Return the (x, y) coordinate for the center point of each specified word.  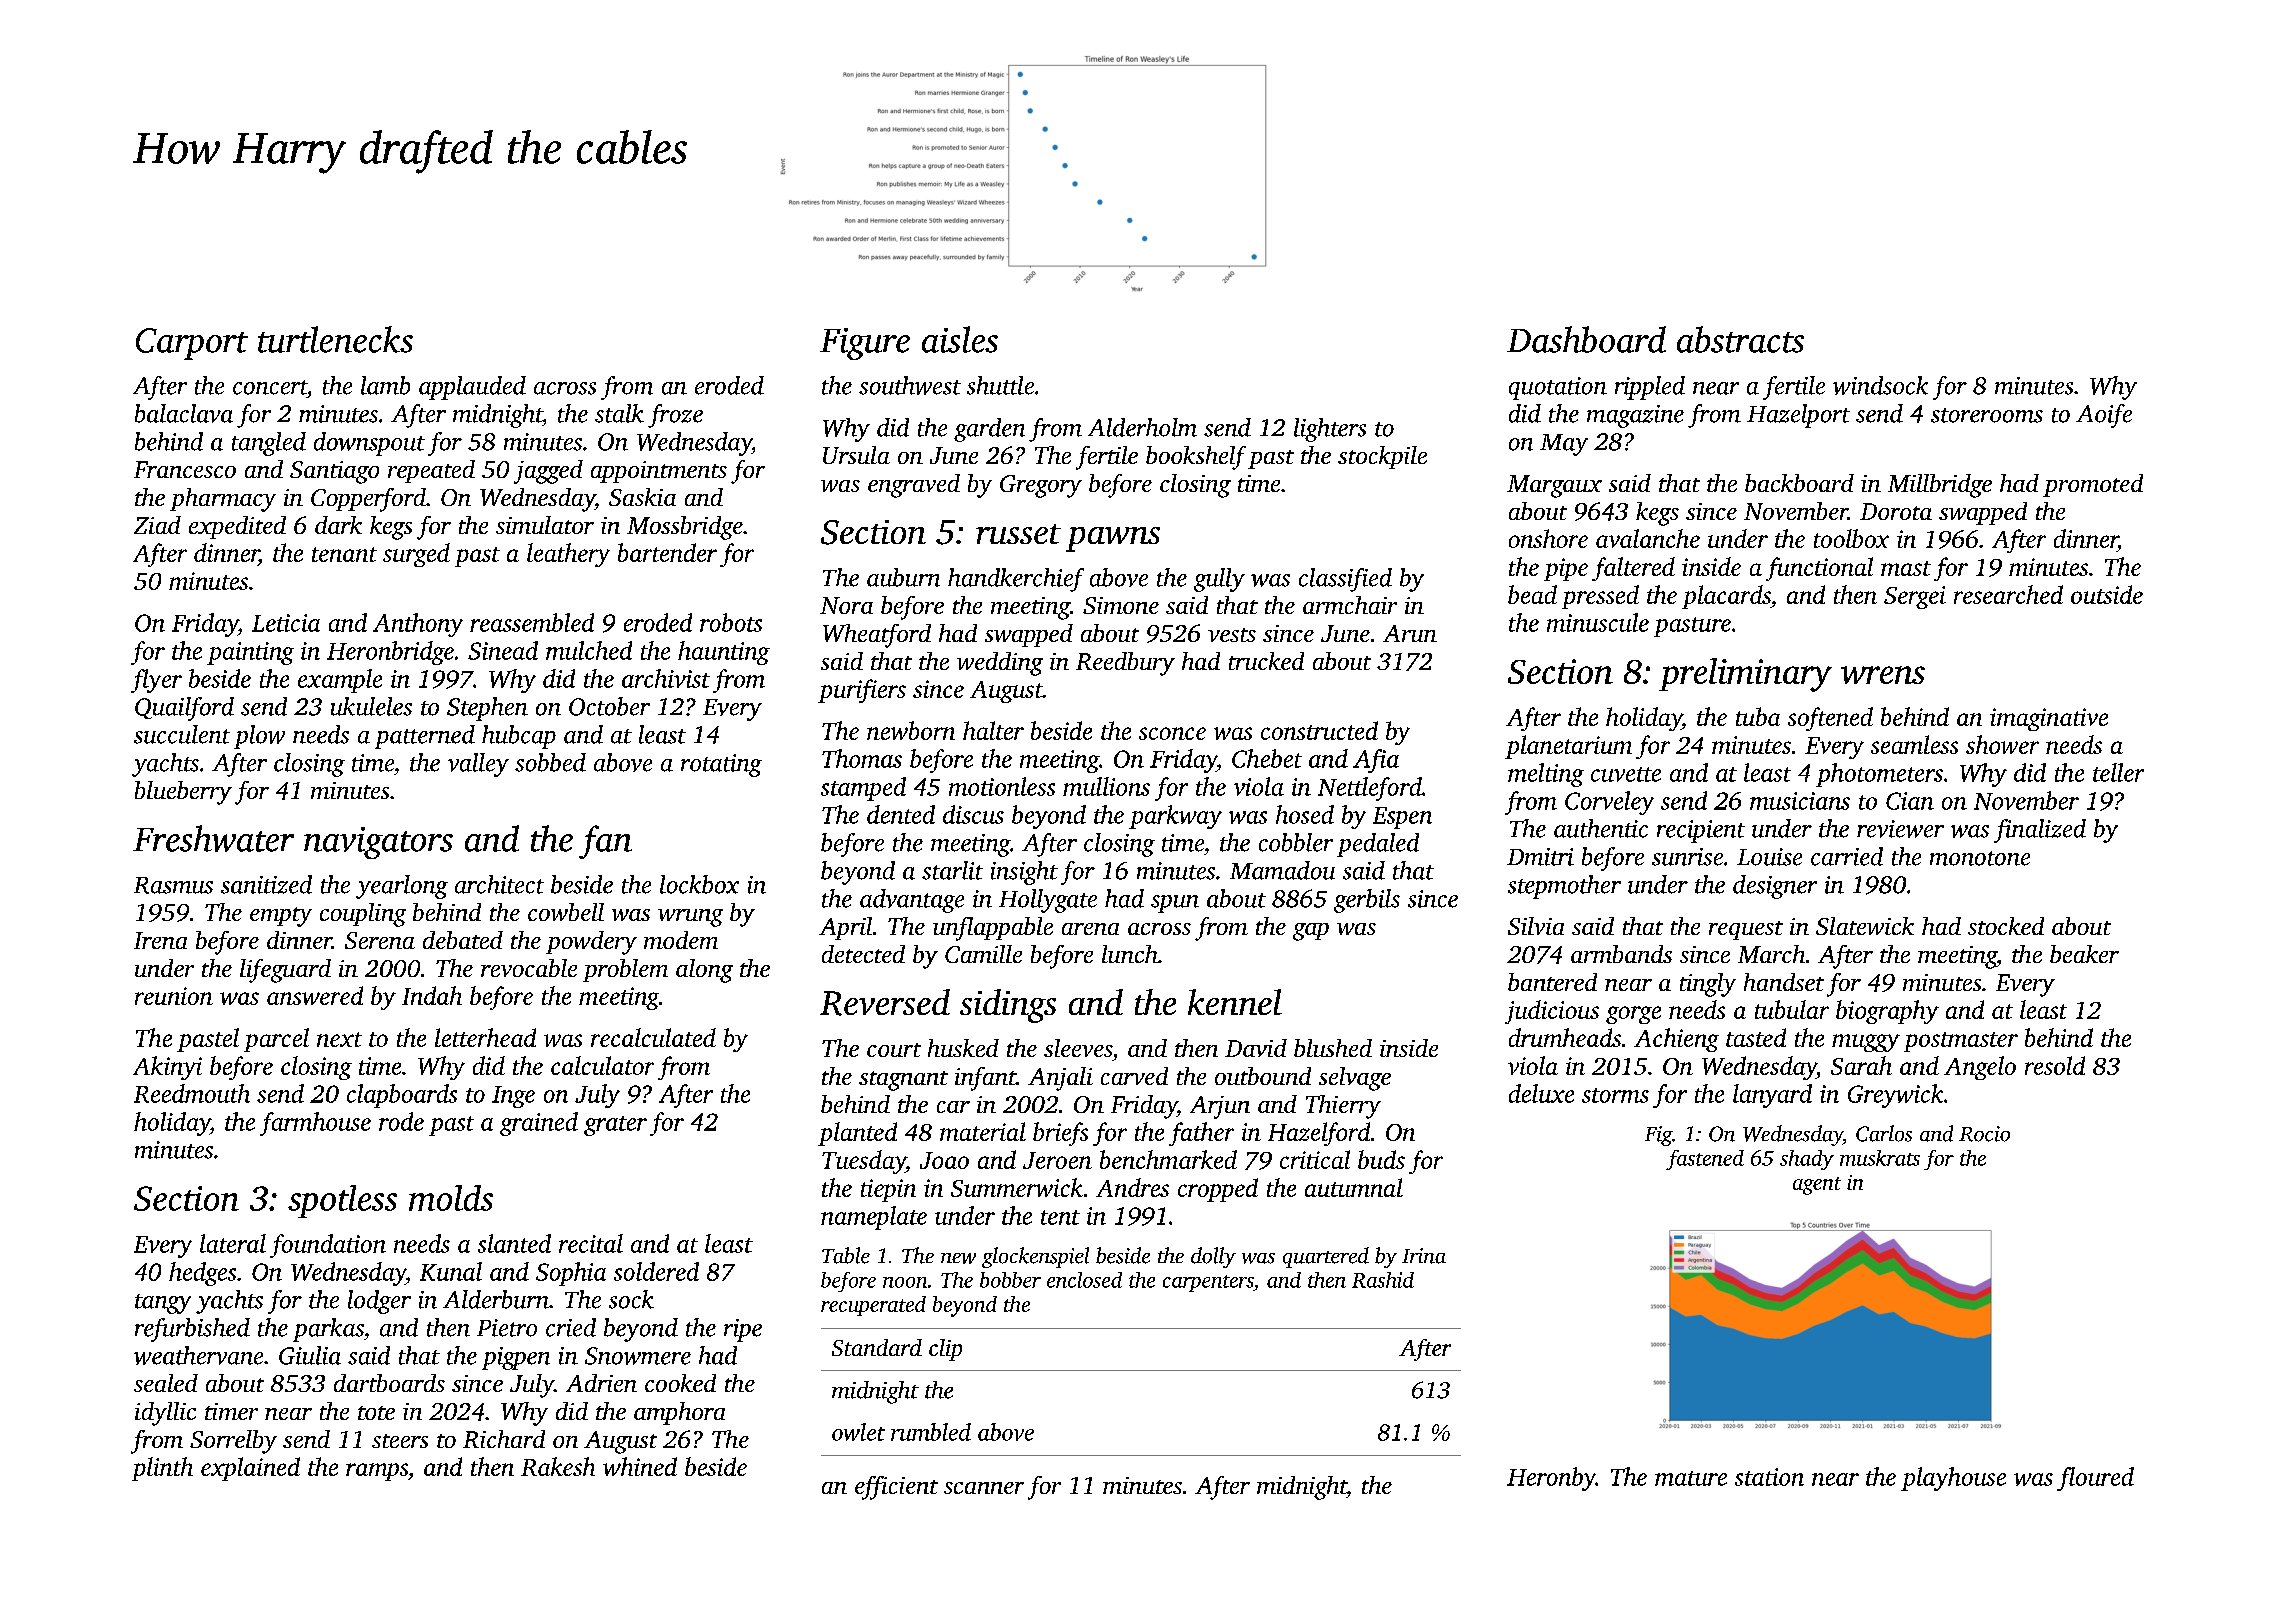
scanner (984, 1488)
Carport (192, 344)
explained (250, 1469)
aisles (960, 339)
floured (2095, 1479)
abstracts (1740, 339)
